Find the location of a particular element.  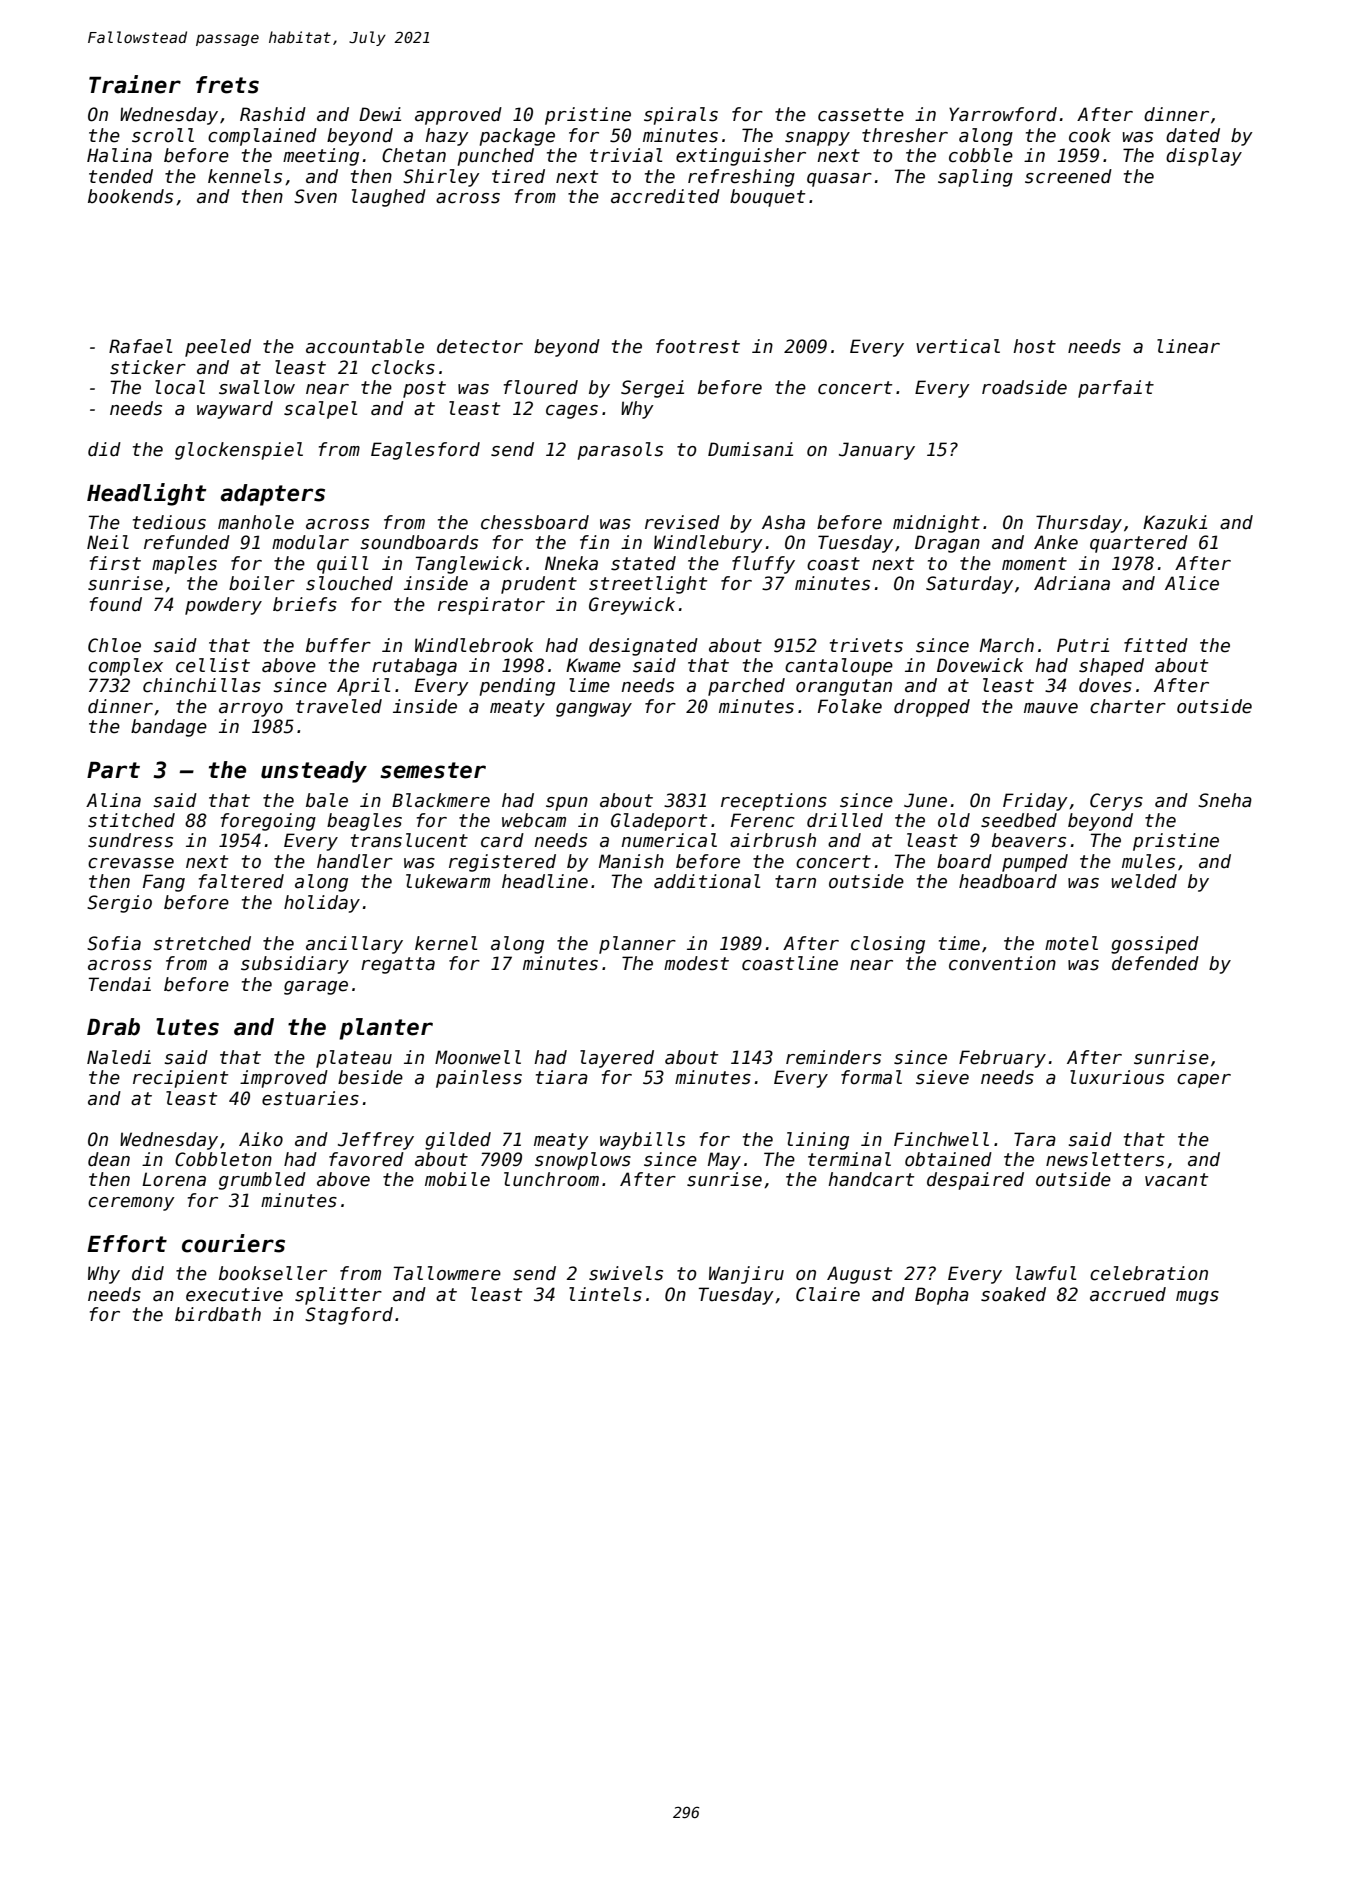

birdbath is located at coordinates (218, 1314).
